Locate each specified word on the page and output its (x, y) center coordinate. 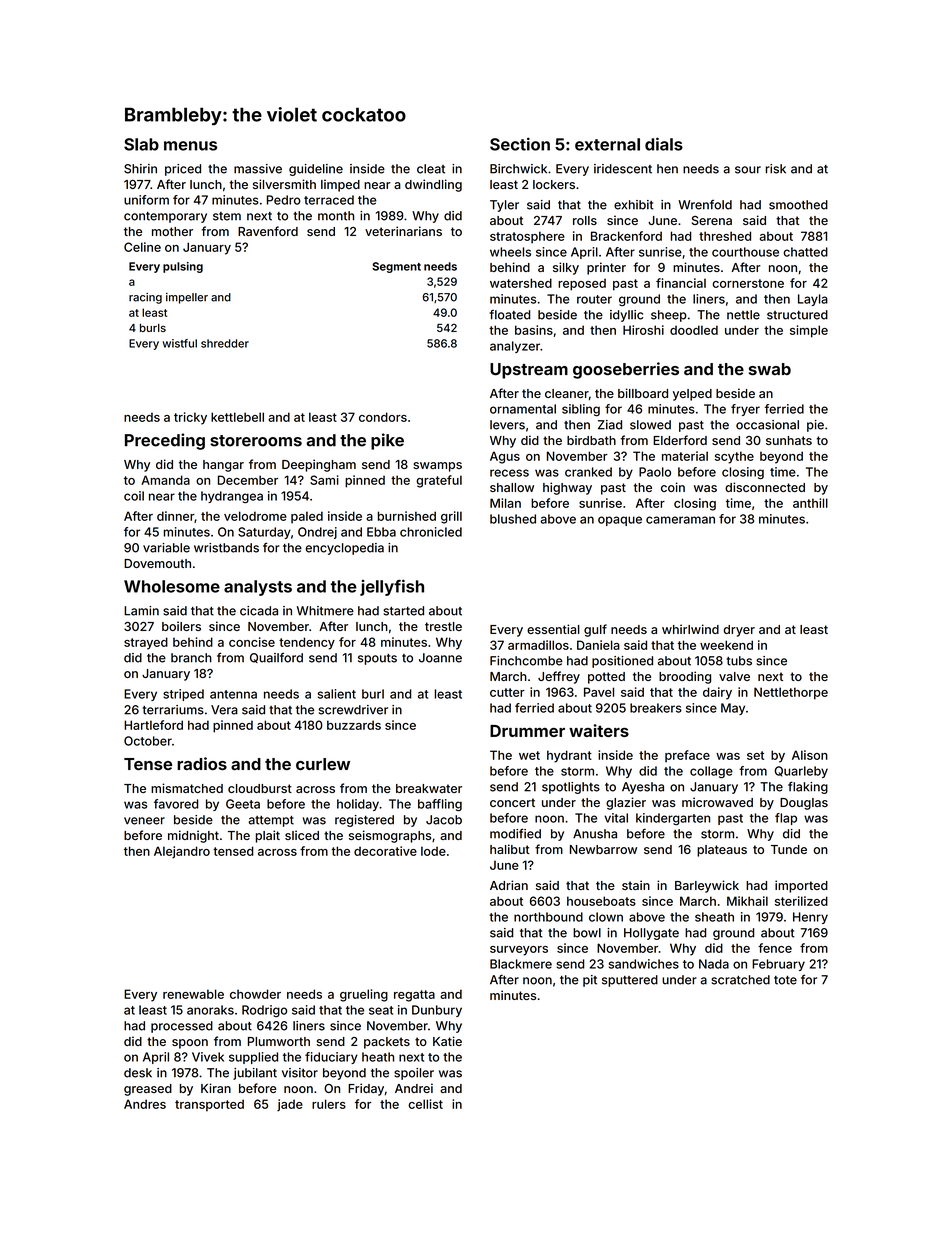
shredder (225, 343)
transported (209, 1105)
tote (785, 980)
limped (340, 185)
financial (681, 283)
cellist (425, 1104)
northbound (548, 917)
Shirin (140, 169)
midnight (193, 836)
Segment (396, 267)
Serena (712, 220)
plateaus (722, 851)
